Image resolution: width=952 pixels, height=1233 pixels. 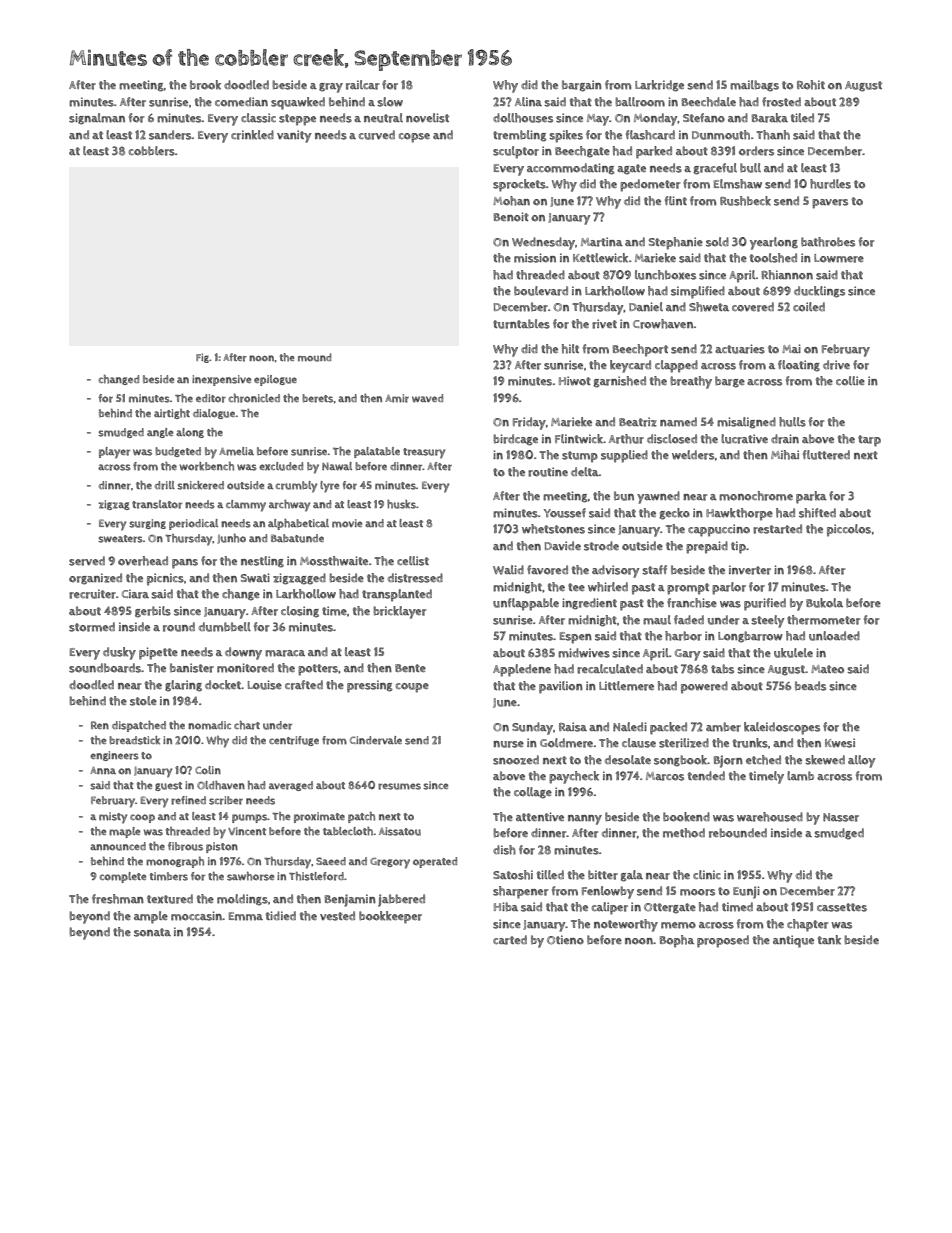 What do you see at coordinates (827, 669) in the image?
I see `Mateo` at bounding box center [827, 669].
